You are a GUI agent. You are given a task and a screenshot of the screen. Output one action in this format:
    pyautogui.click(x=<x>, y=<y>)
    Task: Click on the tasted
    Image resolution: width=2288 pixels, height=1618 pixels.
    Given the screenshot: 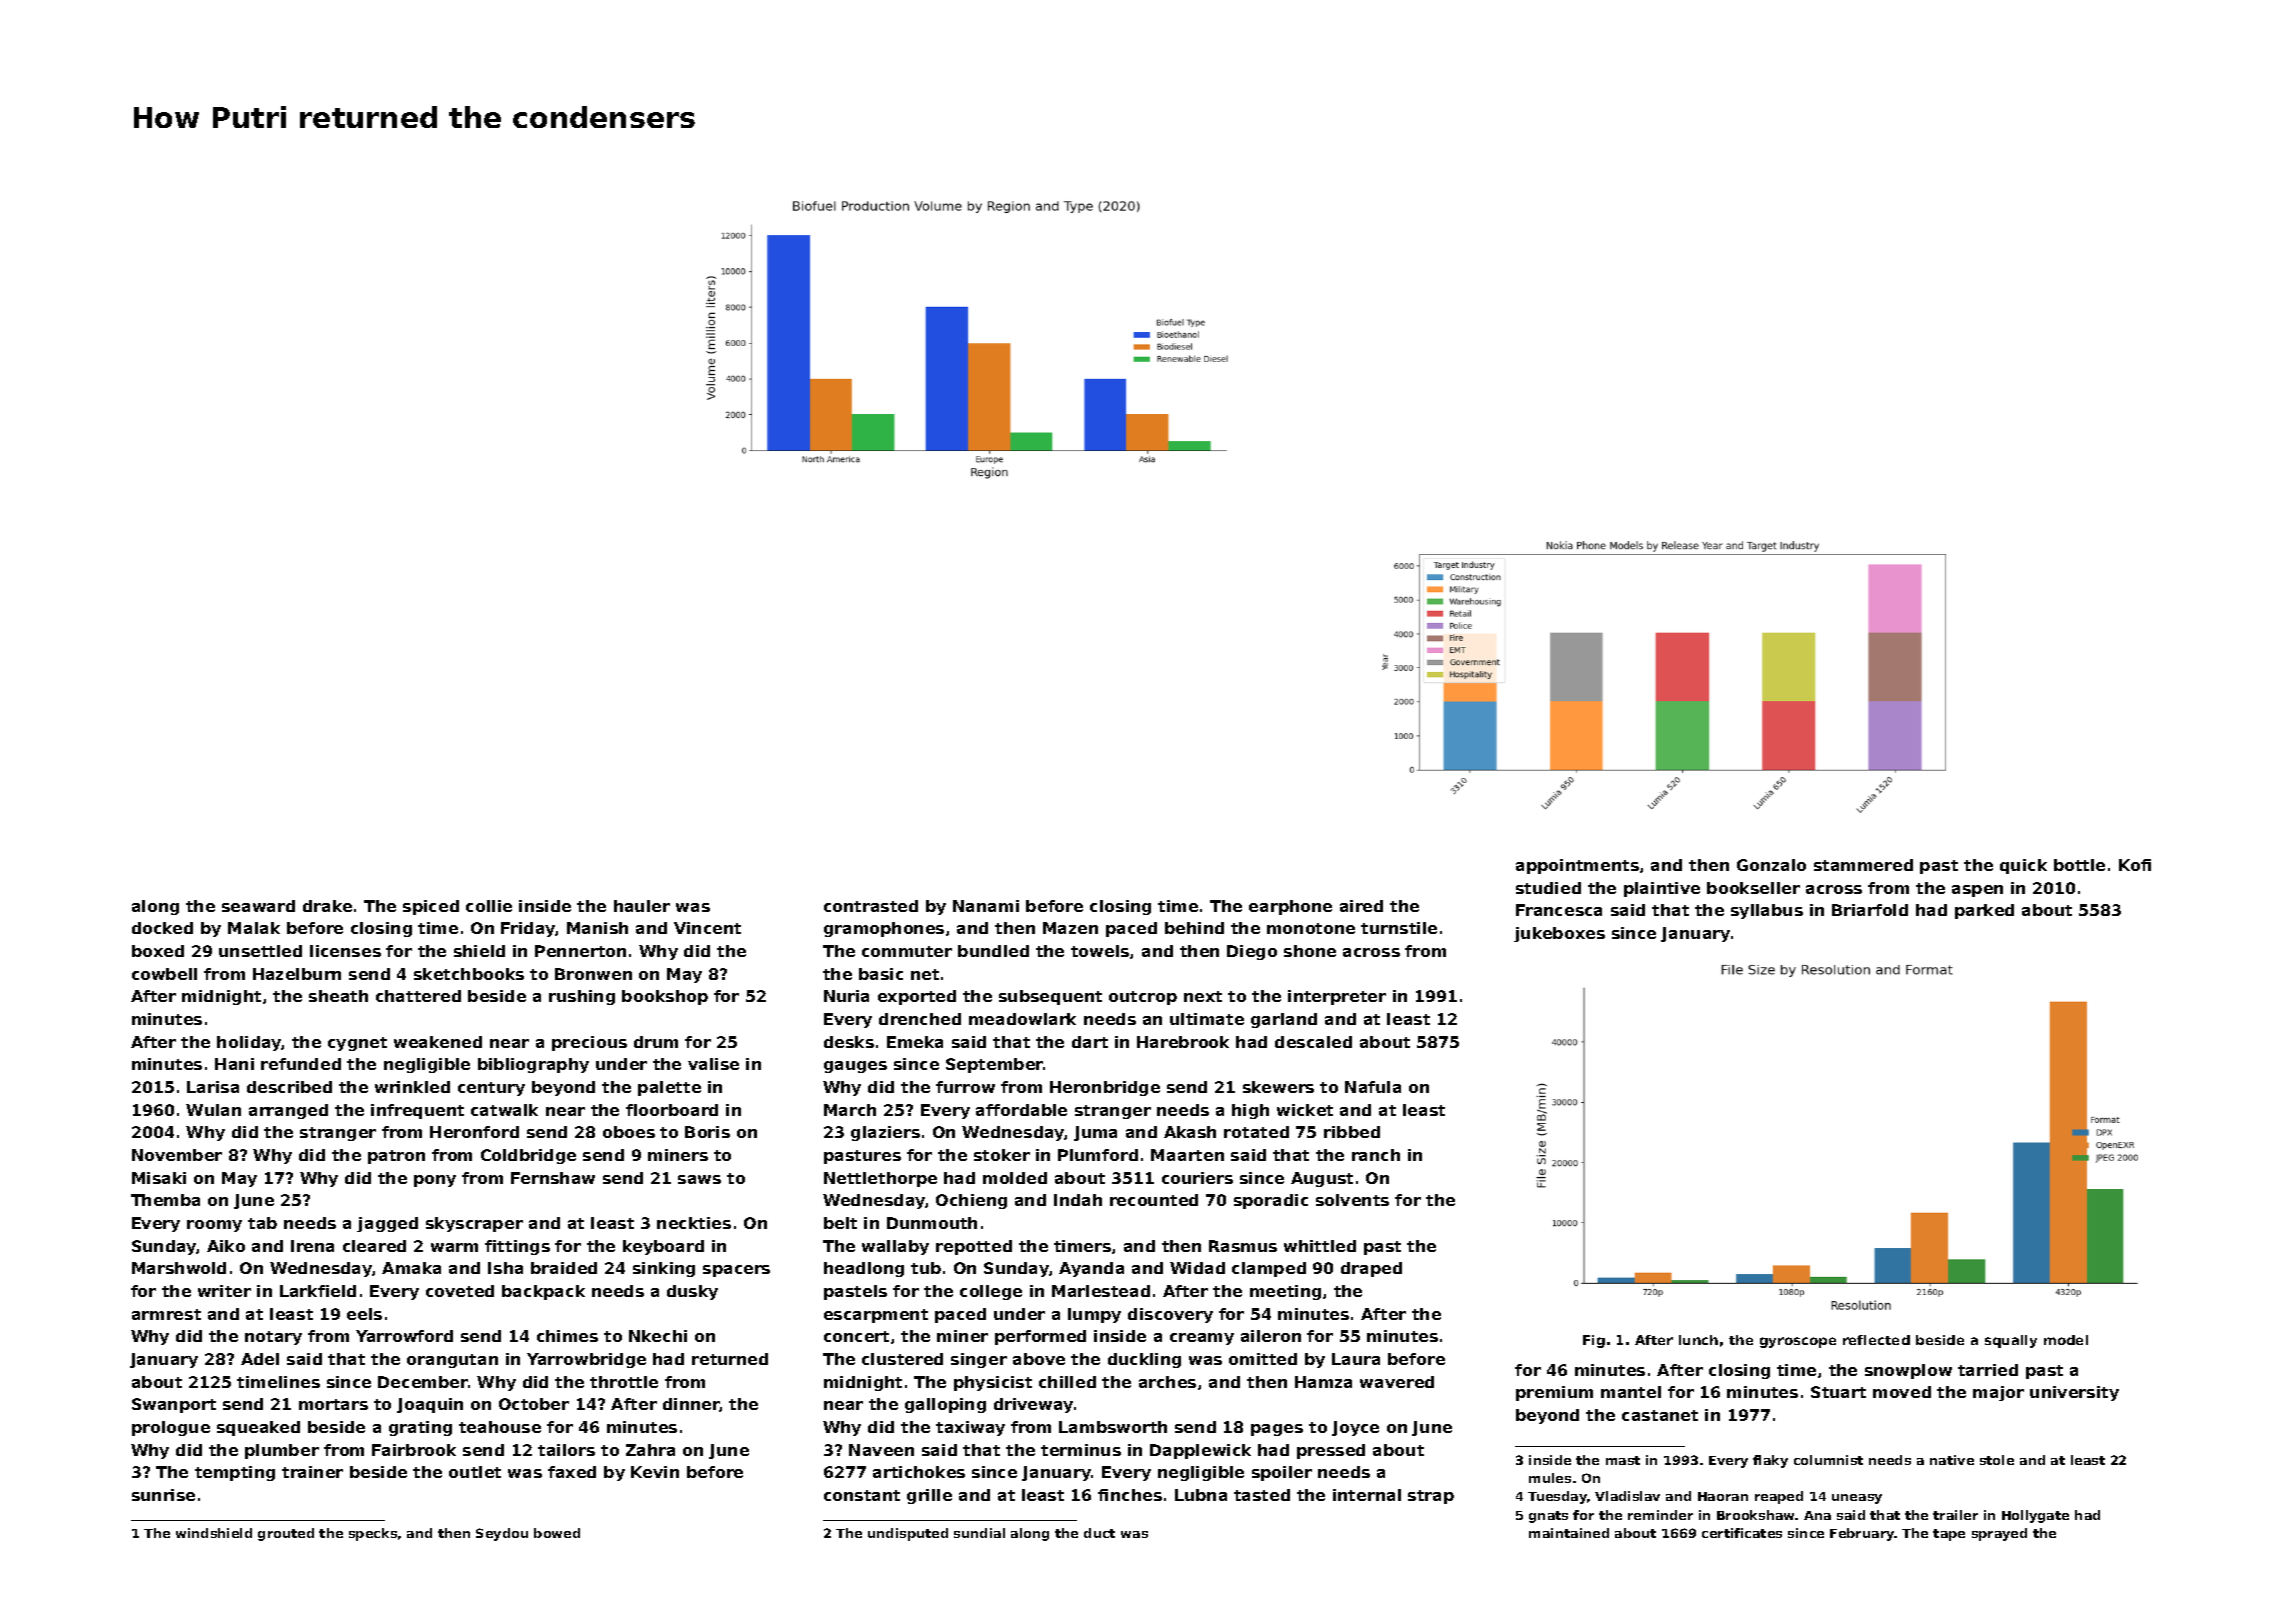 What is the action you would take?
    pyautogui.click(x=1262, y=1495)
